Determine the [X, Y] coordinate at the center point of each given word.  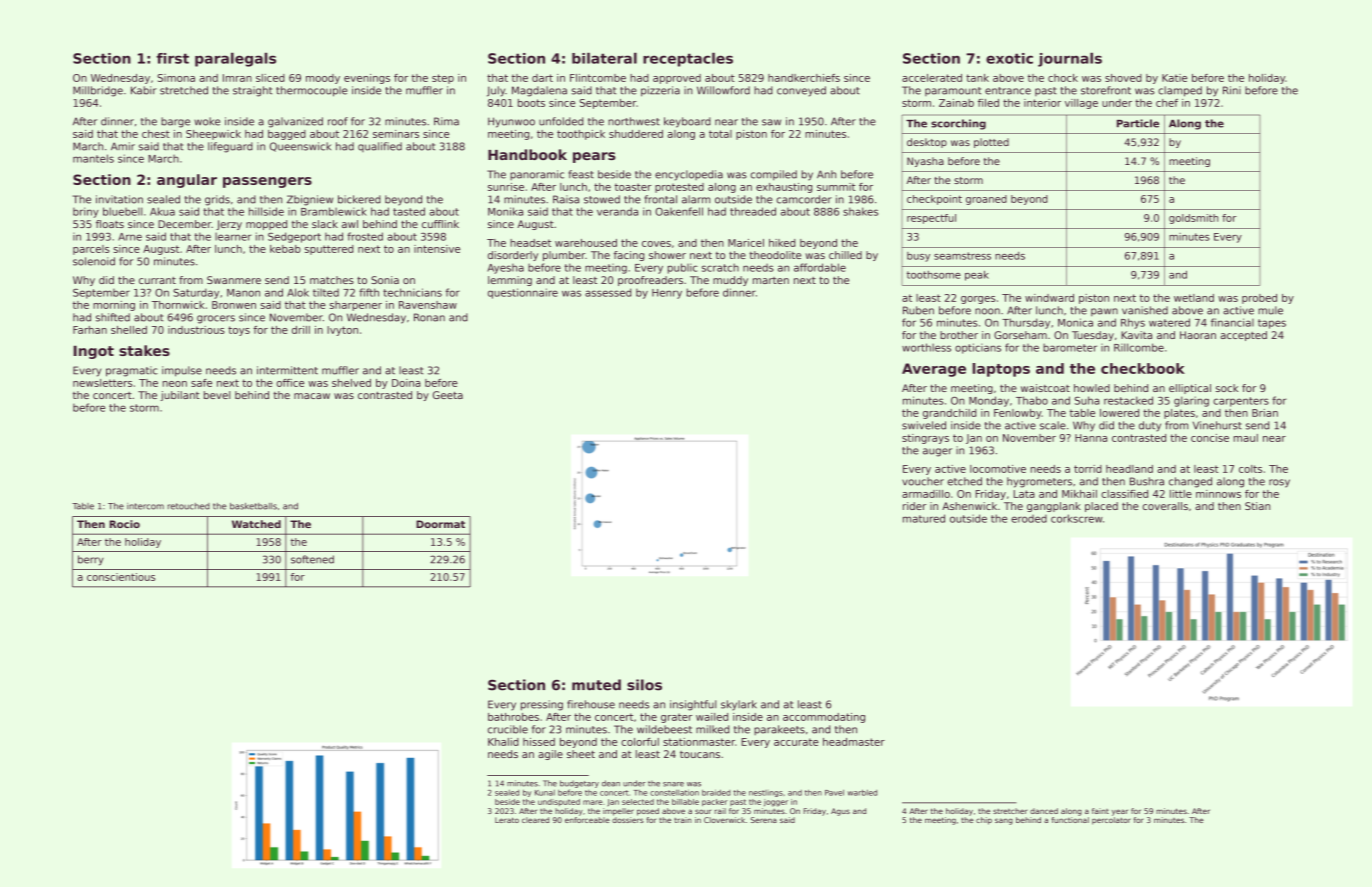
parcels [91, 250]
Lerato [507, 820]
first [173, 58]
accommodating [824, 718]
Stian [1257, 506]
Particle [1138, 123]
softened [312, 559]
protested [679, 188]
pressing [542, 705]
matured [924, 518]
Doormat [440, 524]
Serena [764, 820]
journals [1070, 59]
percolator [1111, 821]
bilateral [604, 58]
